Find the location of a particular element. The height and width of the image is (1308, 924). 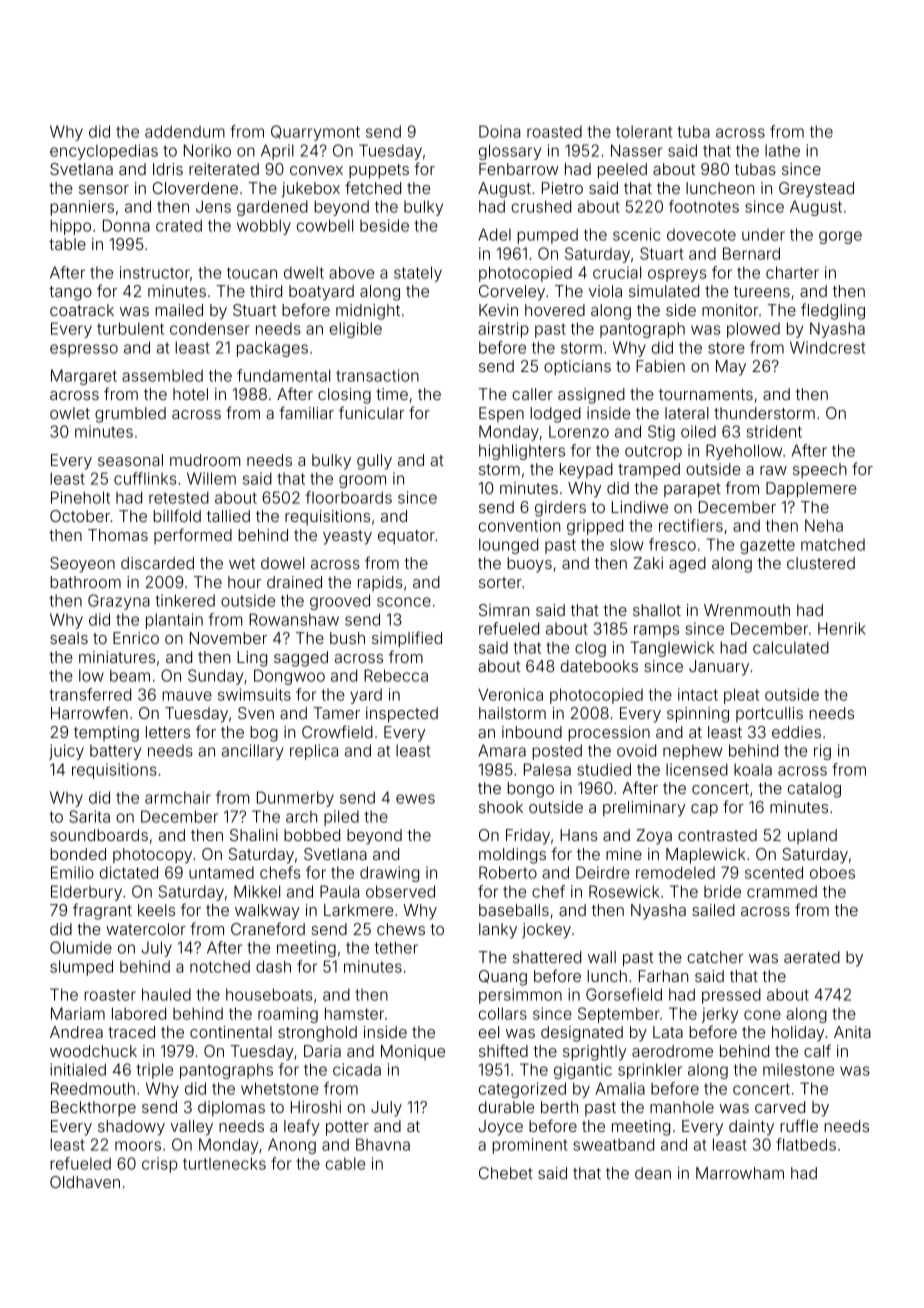

mudroom is located at coordinates (205, 460).
